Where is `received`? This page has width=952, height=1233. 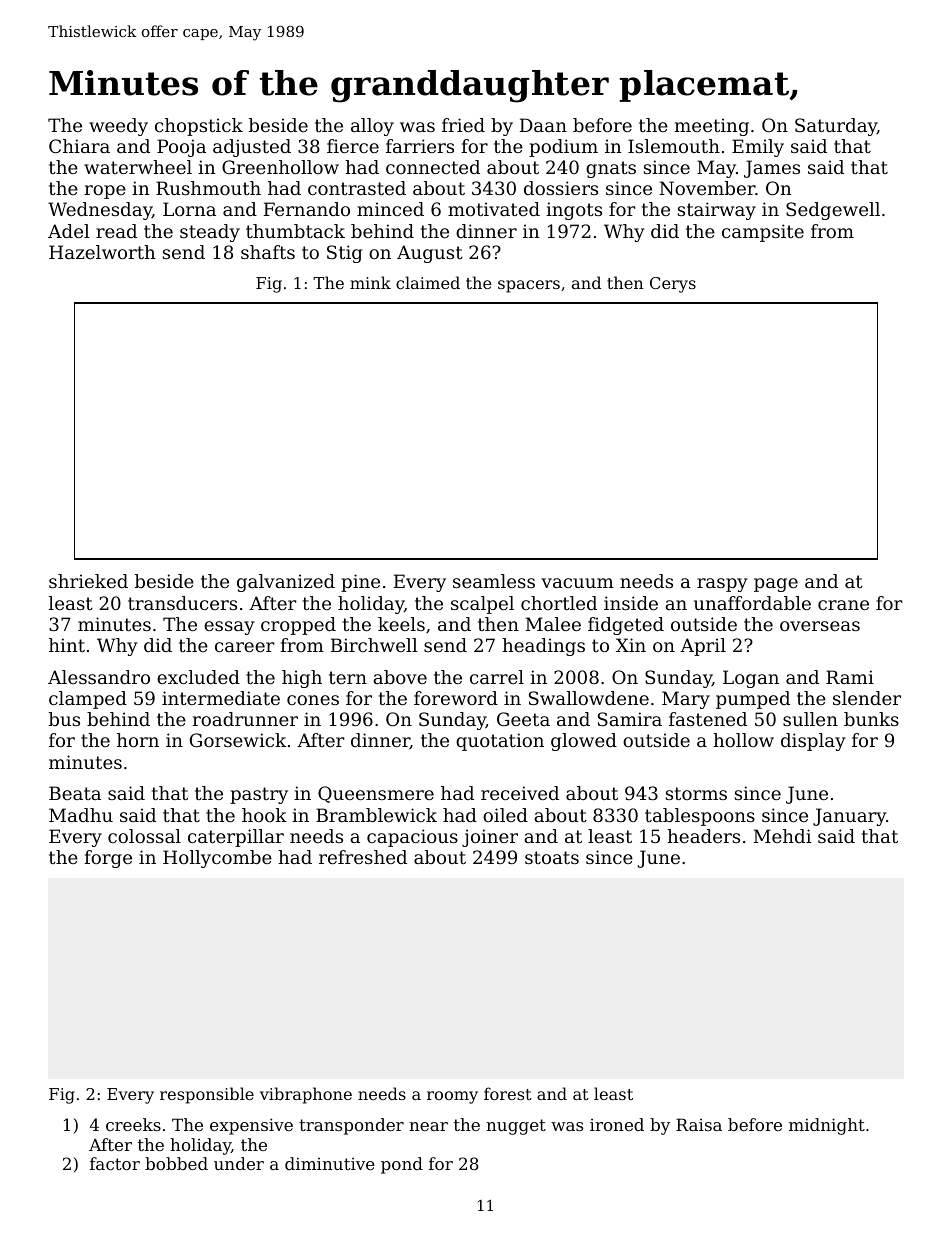 received is located at coordinates (520, 793).
